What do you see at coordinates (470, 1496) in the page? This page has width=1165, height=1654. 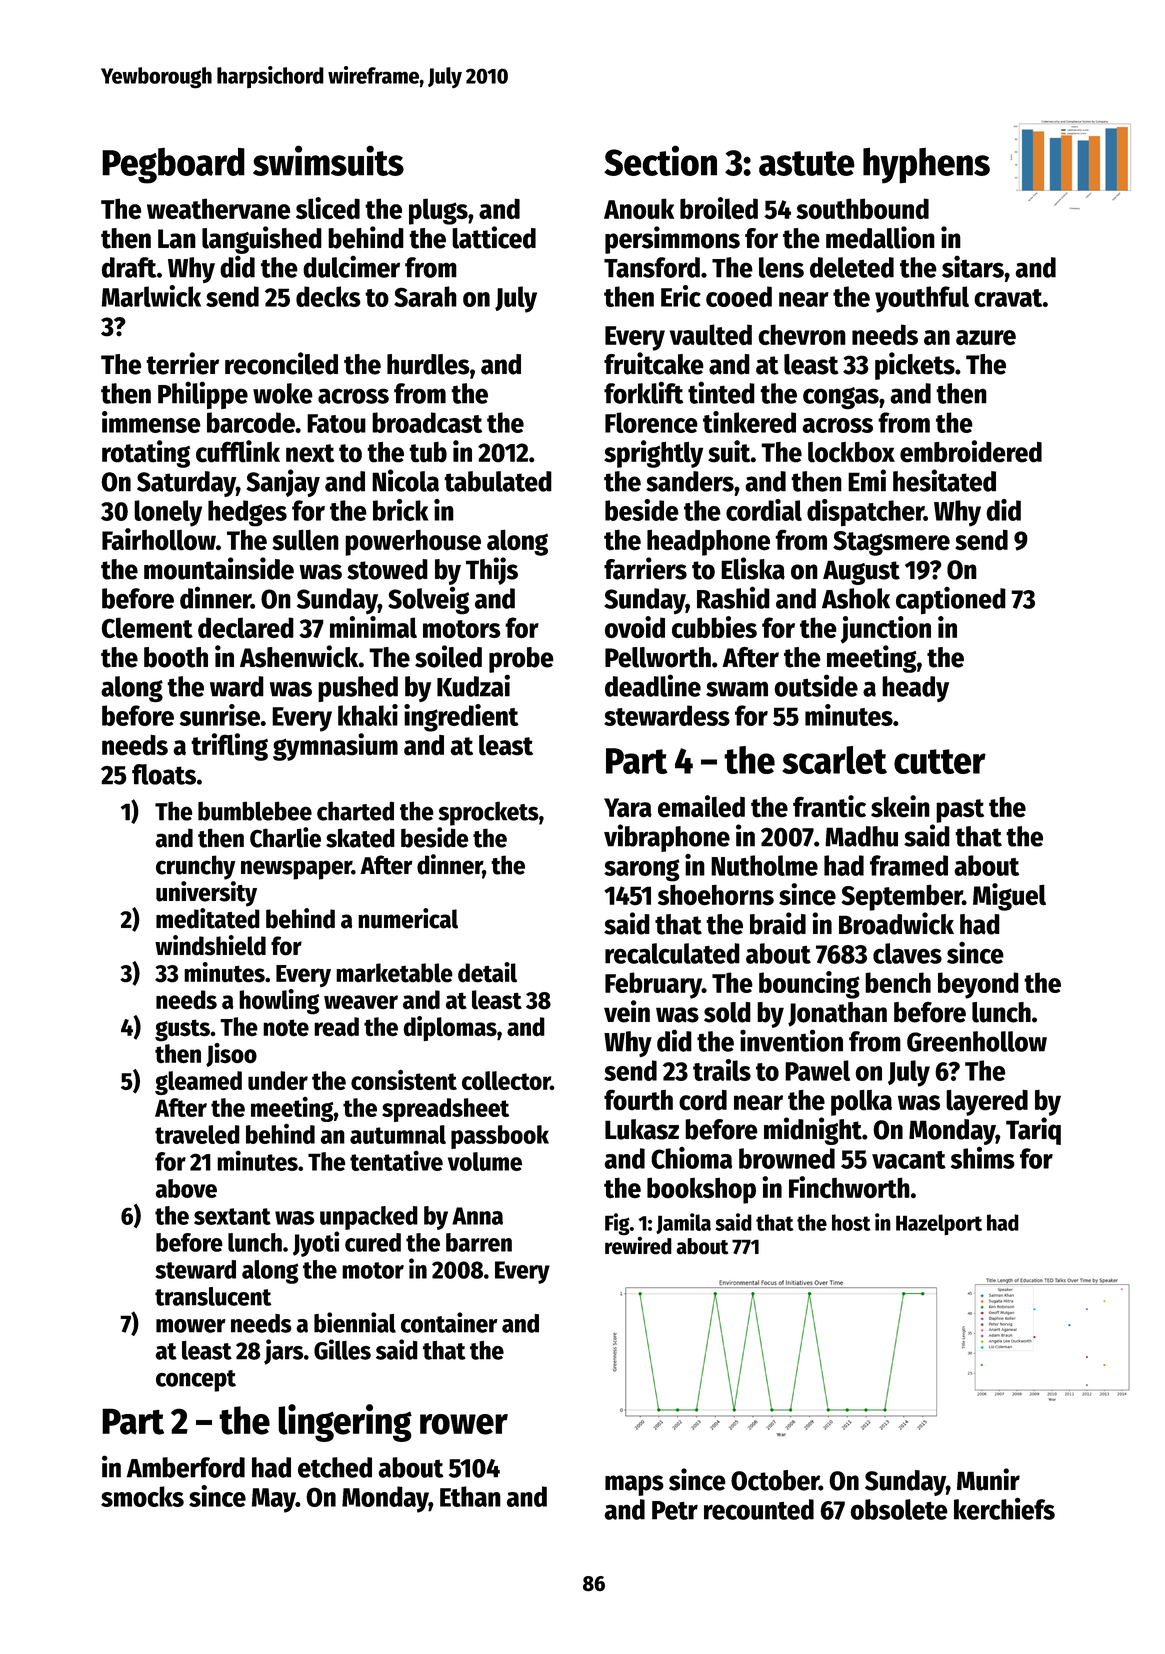 I see `Ethan` at bounding box center [470, 1496].
